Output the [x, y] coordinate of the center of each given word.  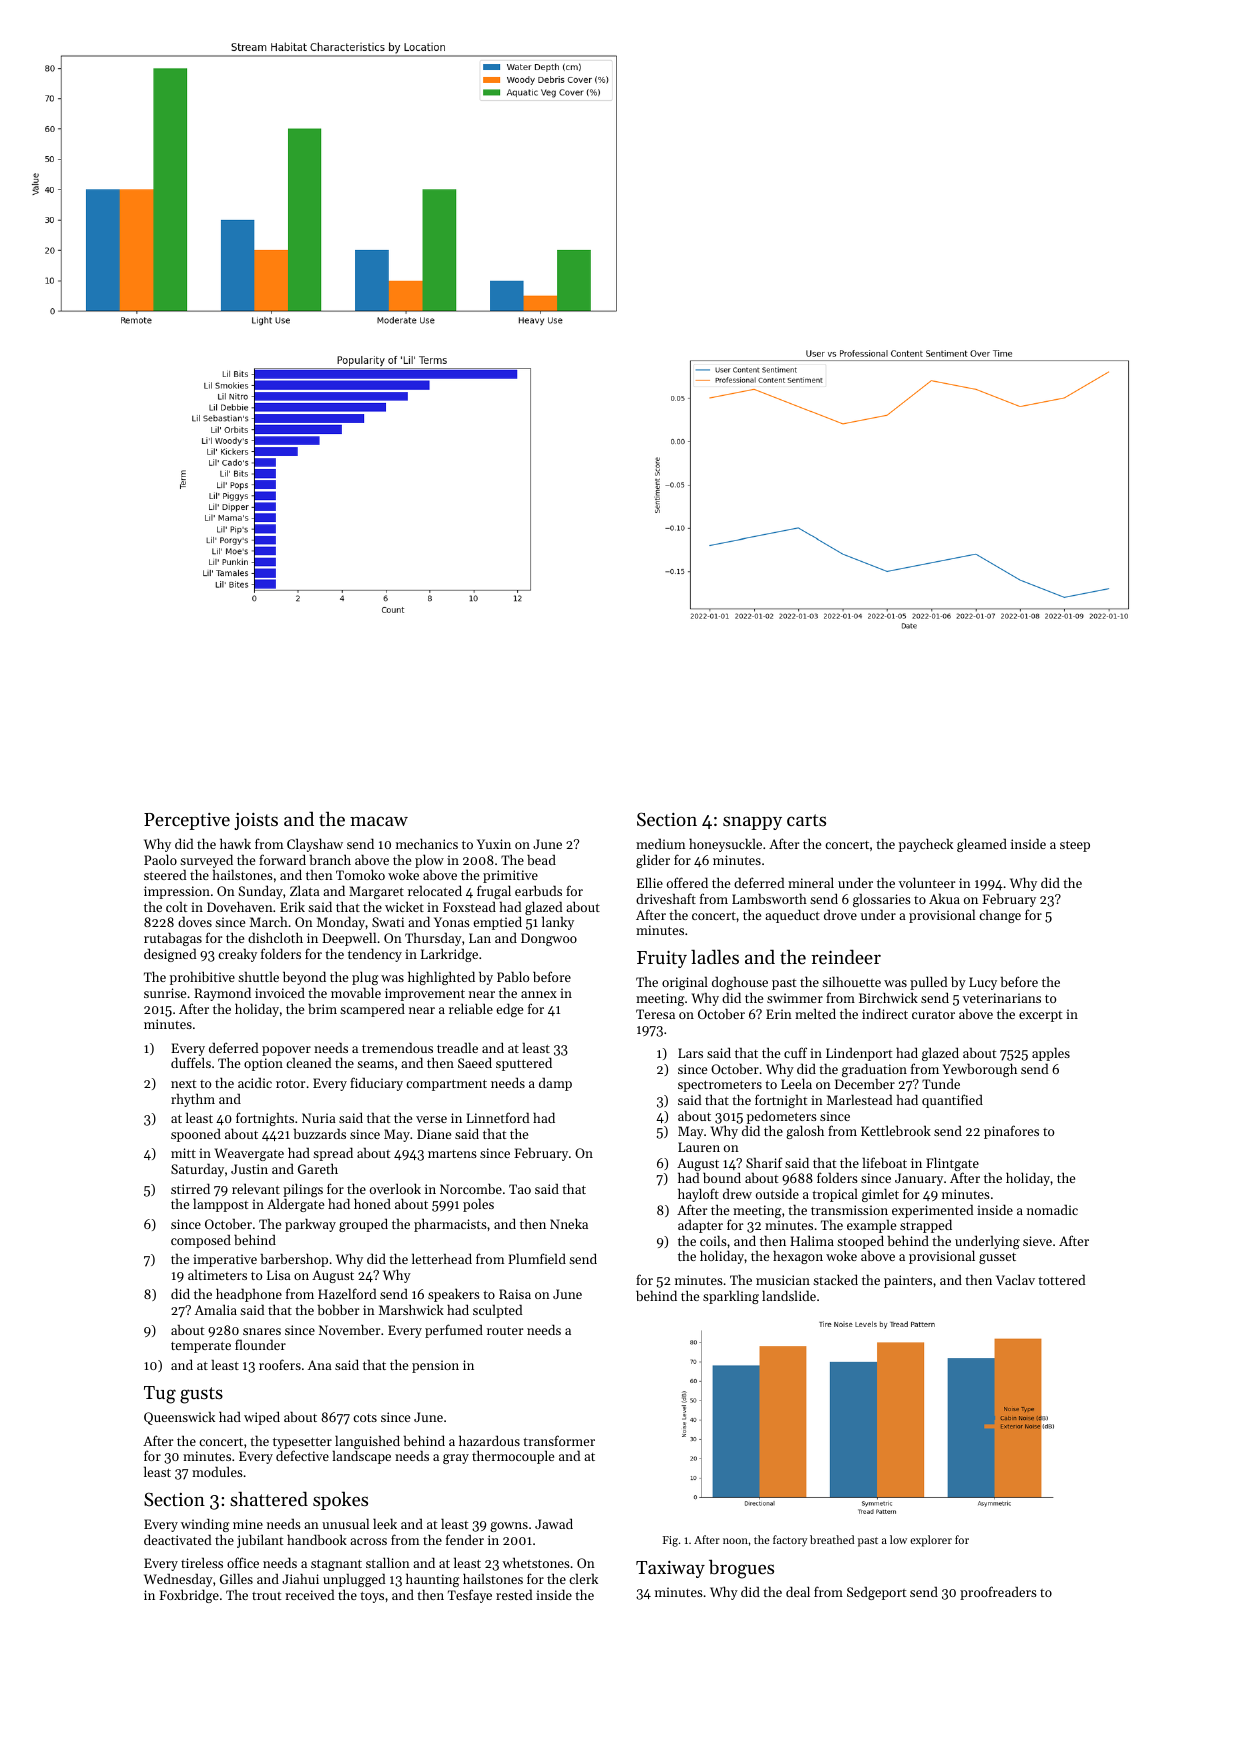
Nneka [569, 1223]
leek [385, 1523]
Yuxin [494, 844]
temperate [201, 1347]
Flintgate [952, 1164]
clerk [583, 1578]
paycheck [926, 845]
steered [165, 874]
